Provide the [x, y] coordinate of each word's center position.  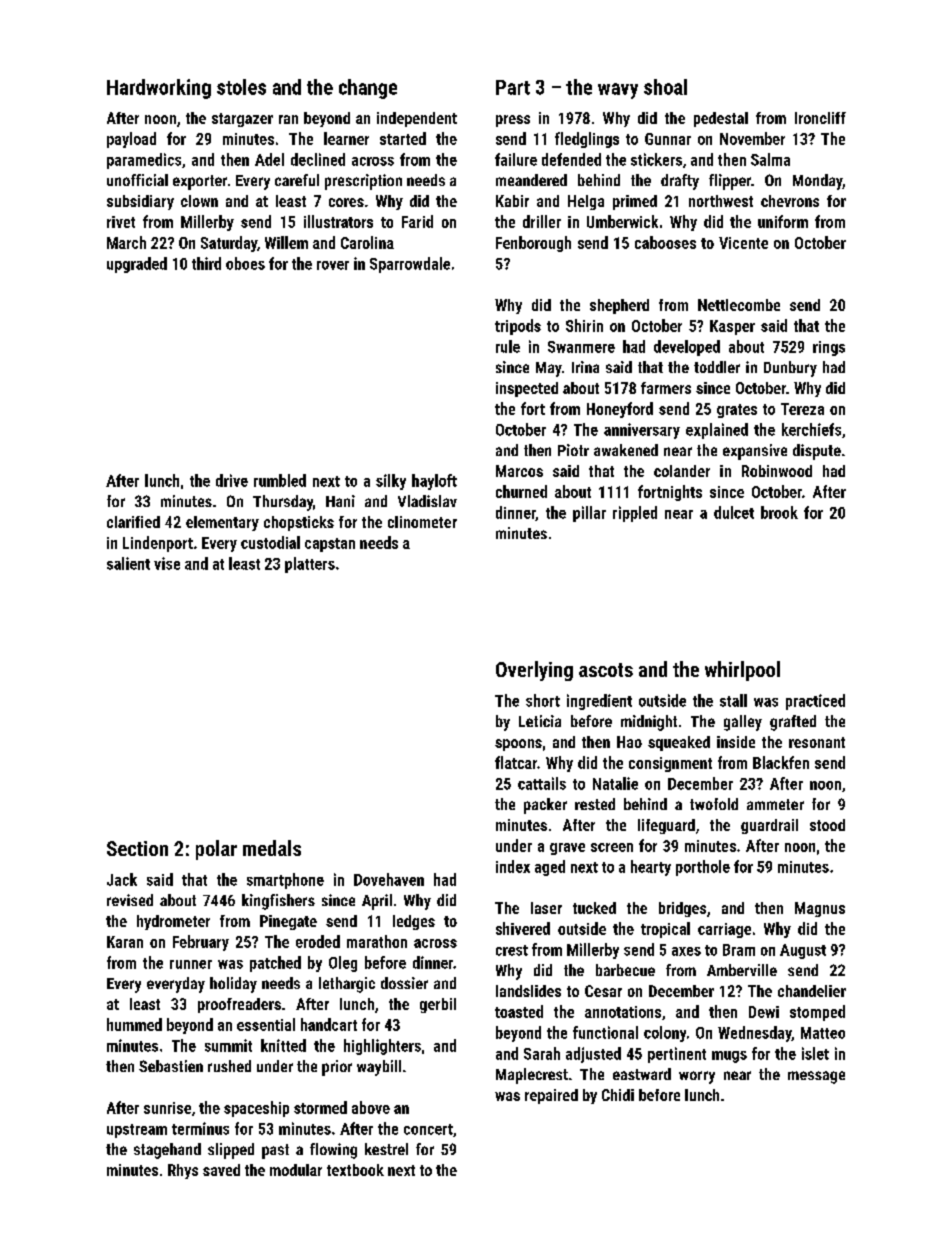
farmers [666, 388]
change [368, 89]
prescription [363, 182]
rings [829, 348]
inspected [527, 389]
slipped [231, 1151]
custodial [270, 542]
